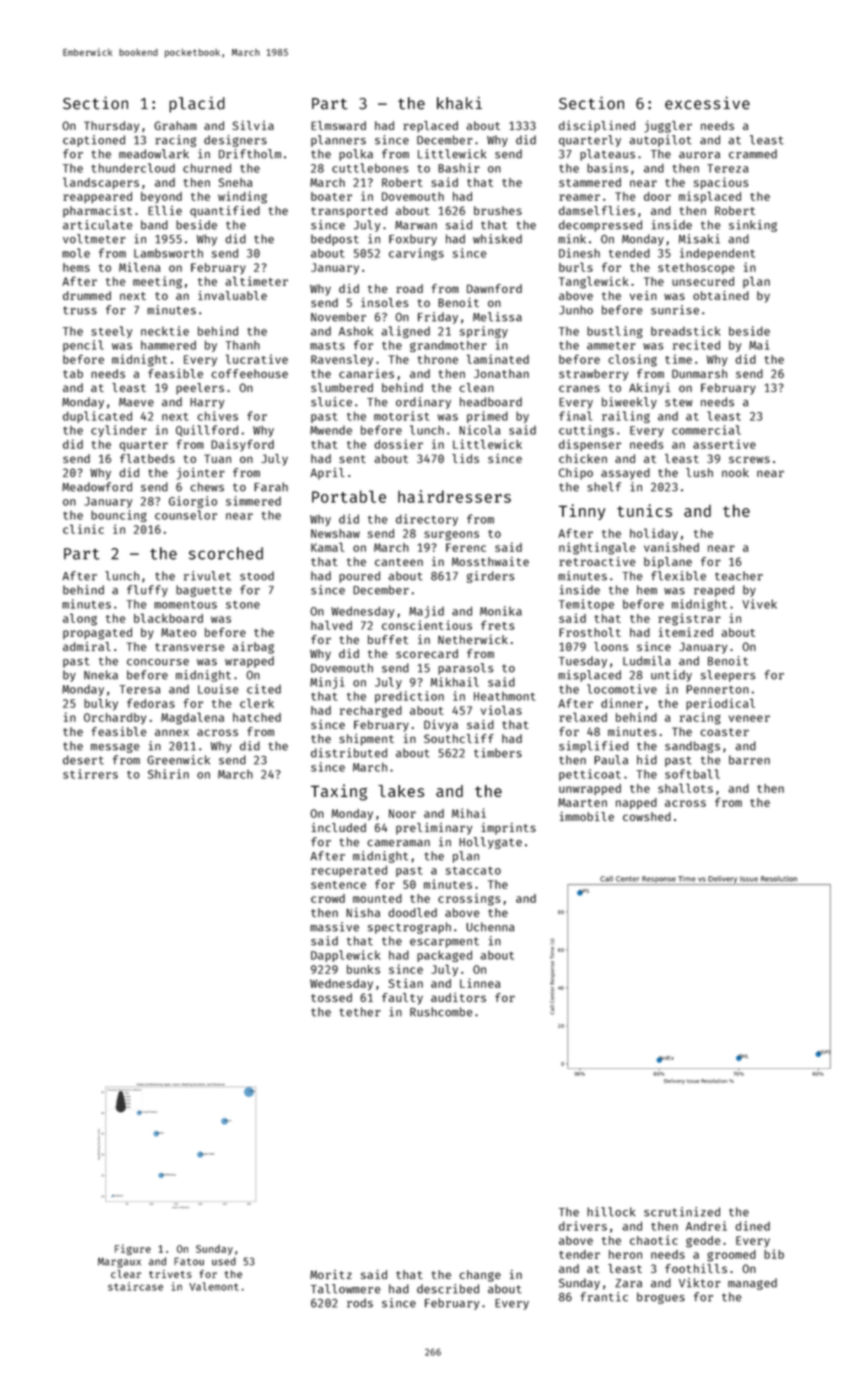 This image has height=1400, width=849. Describe the element at coordinates (430, 127) in the image. I see `replaced` at that location.
